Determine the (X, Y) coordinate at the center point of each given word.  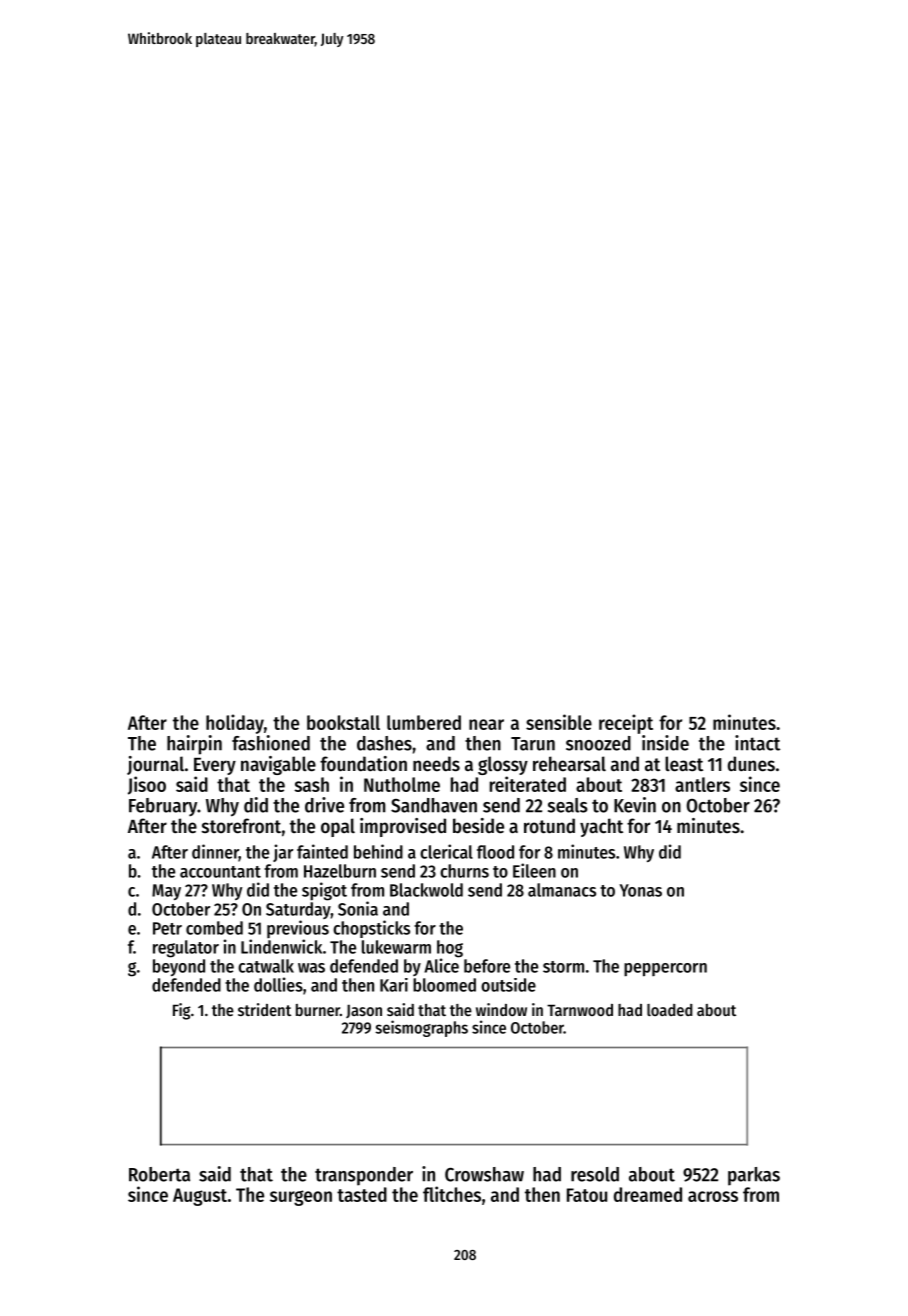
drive (324, 805)
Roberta (159, 1174)
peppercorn (665, 970)
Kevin (635, 805)
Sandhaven (434, 805)
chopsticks (371, 929)
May (166, 892)
